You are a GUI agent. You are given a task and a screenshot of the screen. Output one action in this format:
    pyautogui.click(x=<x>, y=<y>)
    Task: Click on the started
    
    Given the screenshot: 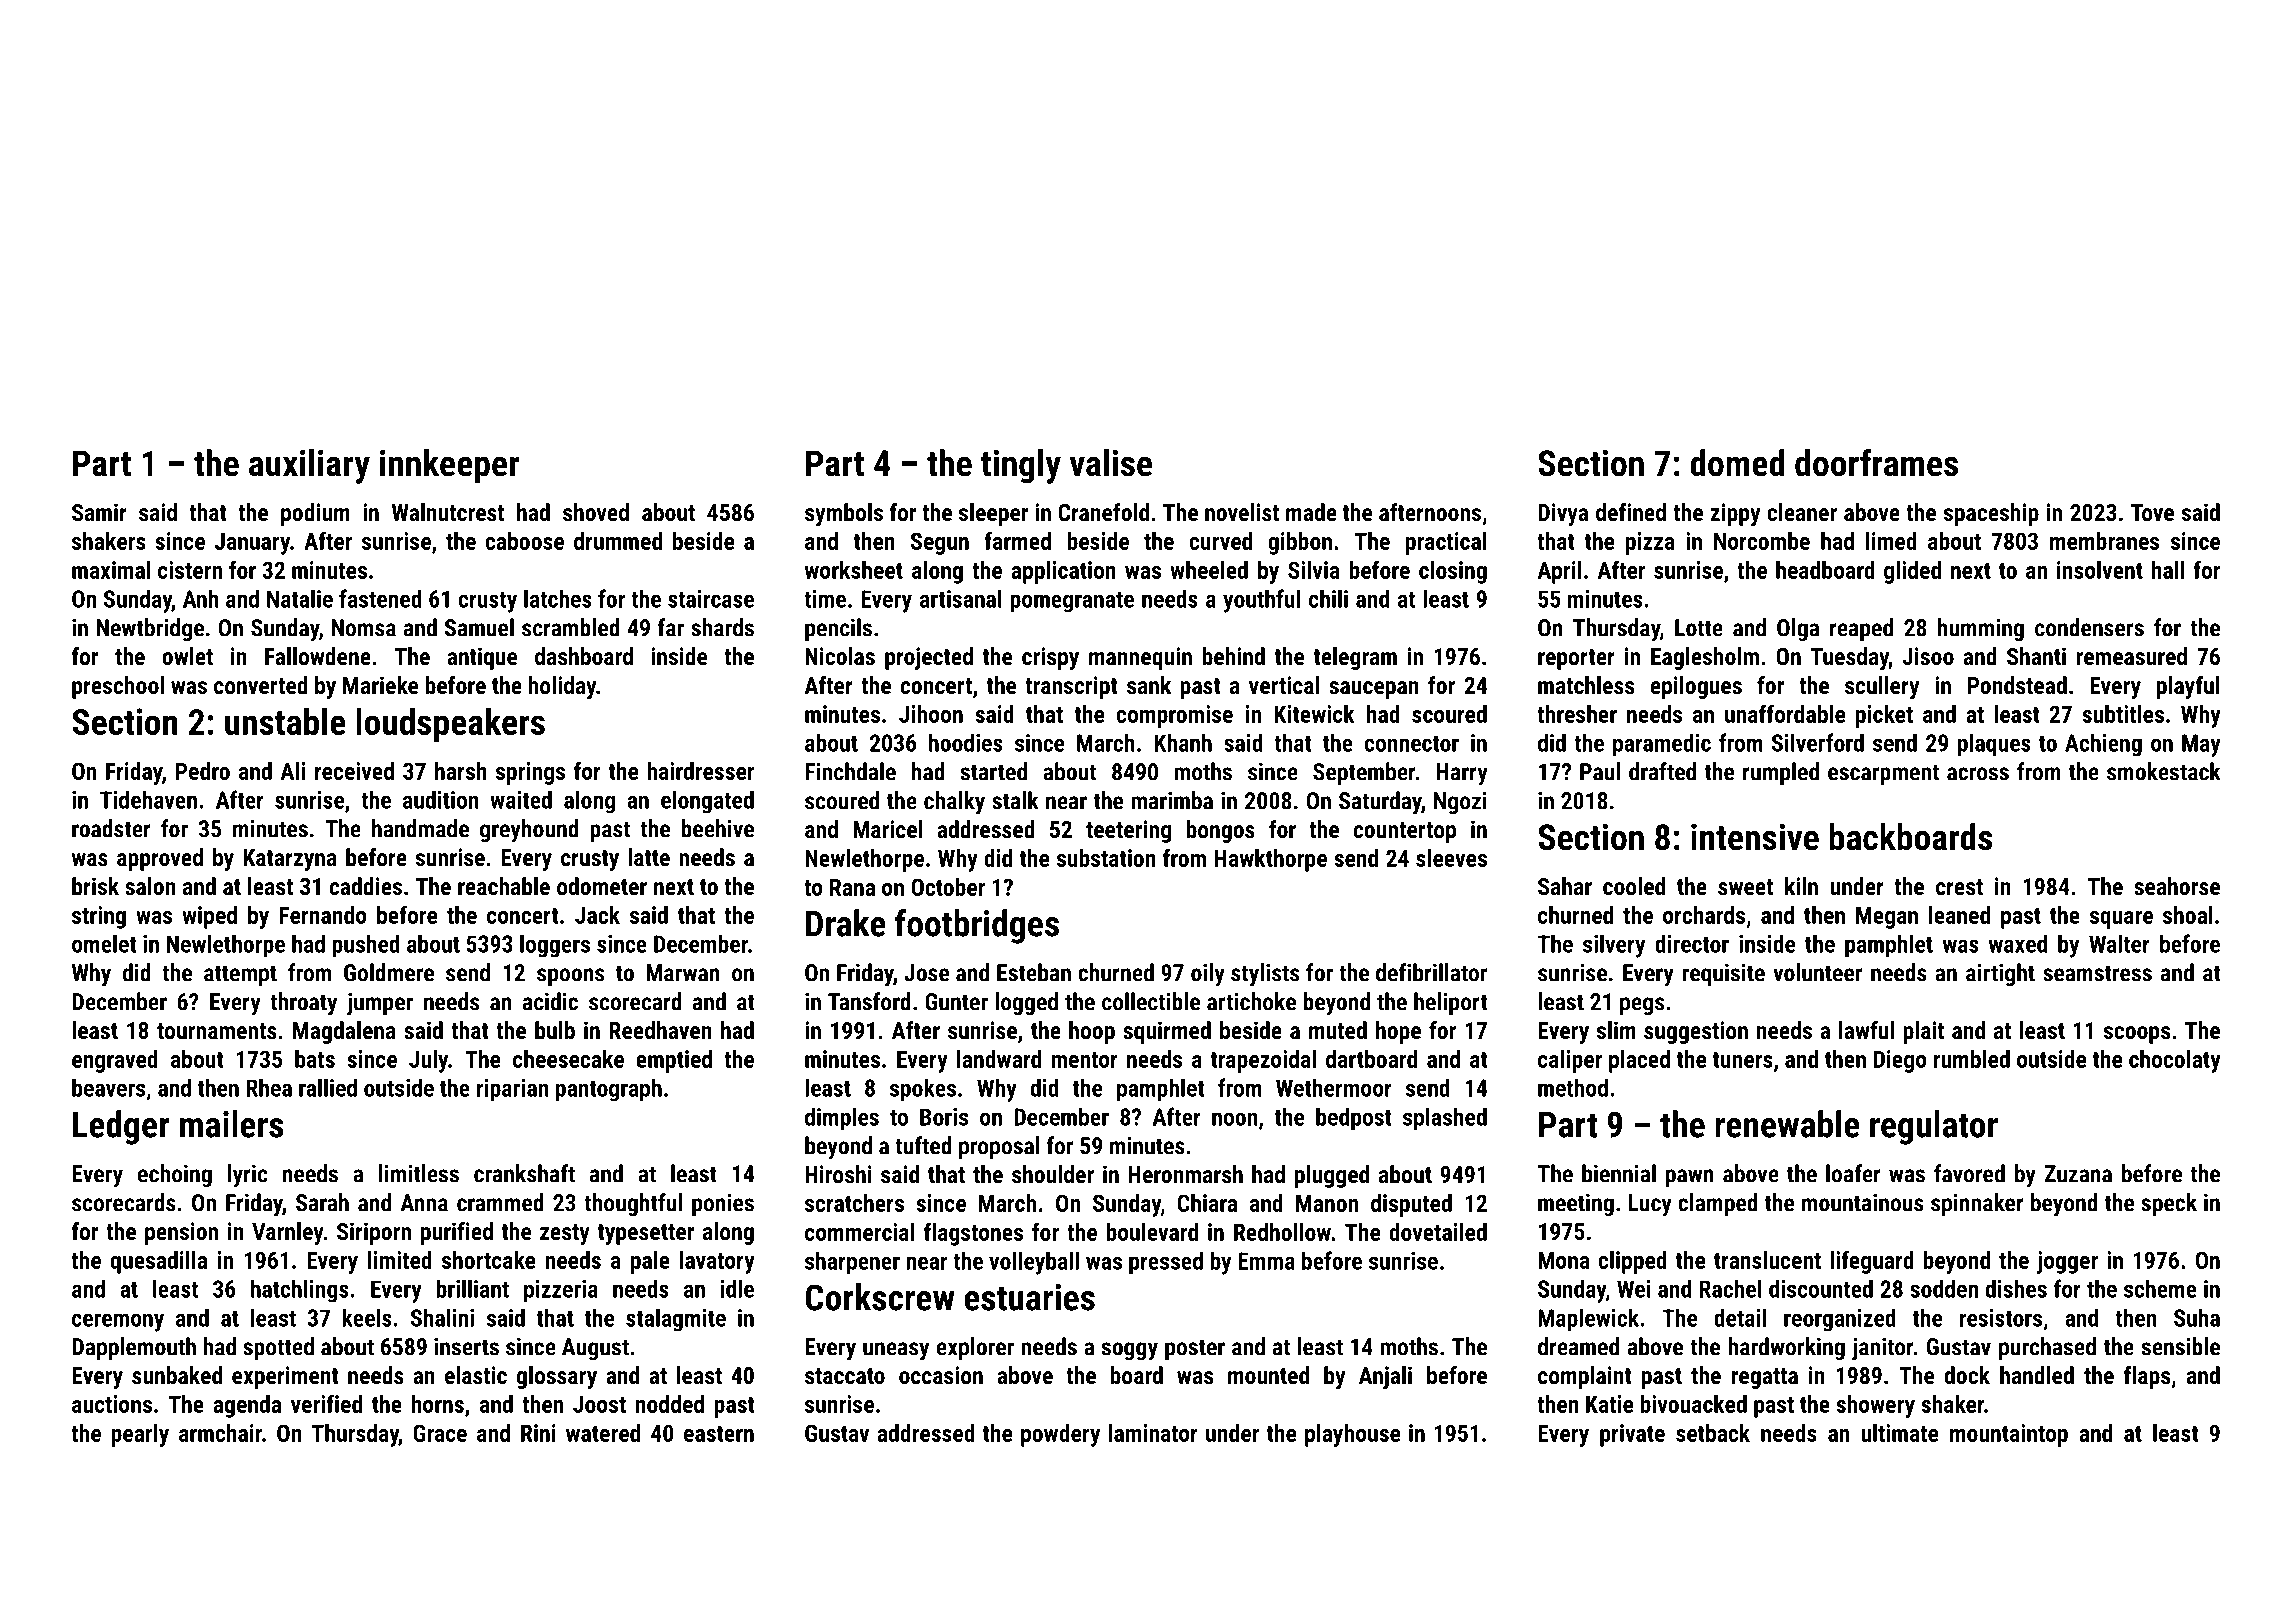 What is the action you would take?
    pyautogui.click(x=994, y=771)
